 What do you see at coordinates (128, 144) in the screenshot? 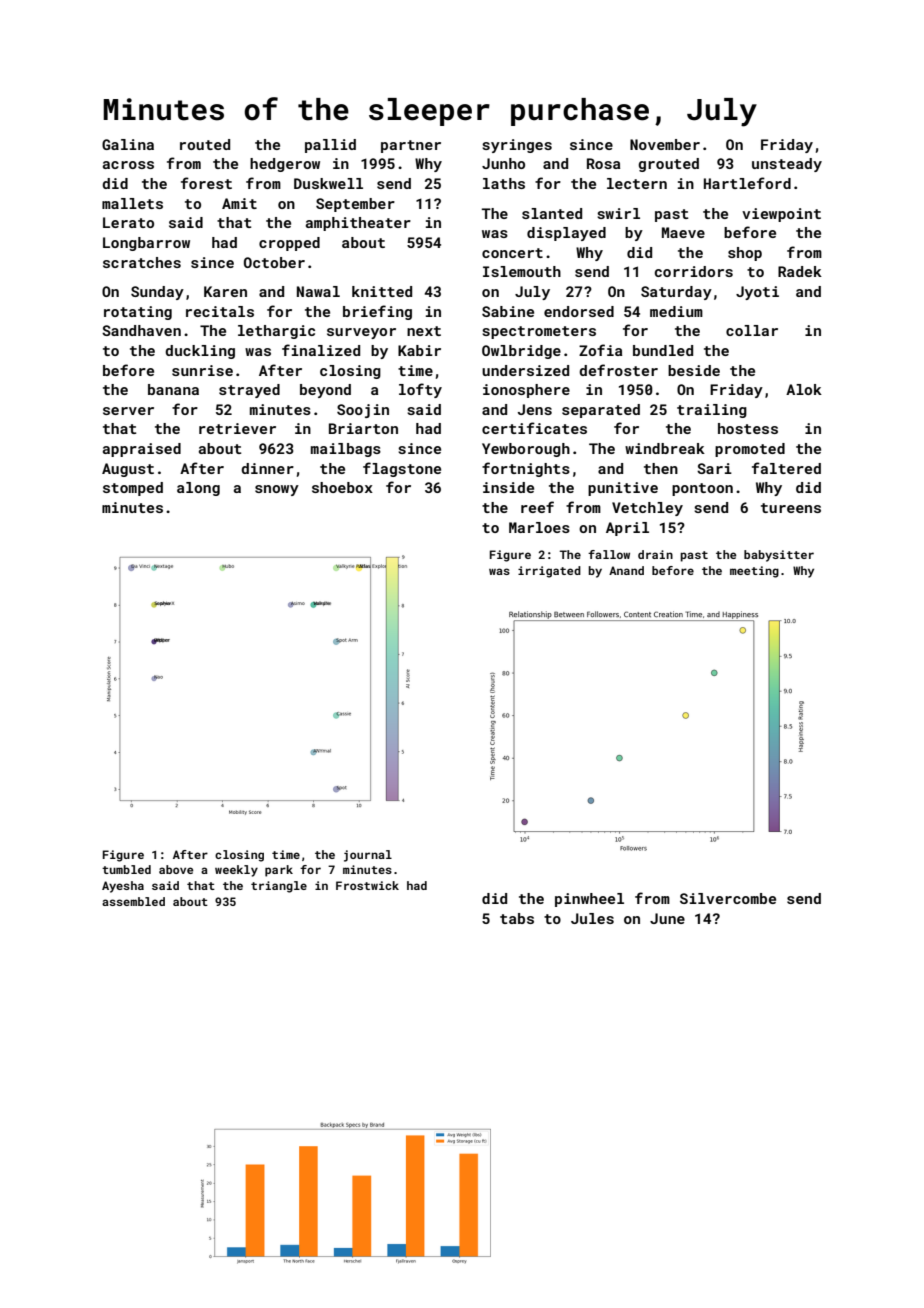
I see `Galina` at bounding box center [128, 144].
